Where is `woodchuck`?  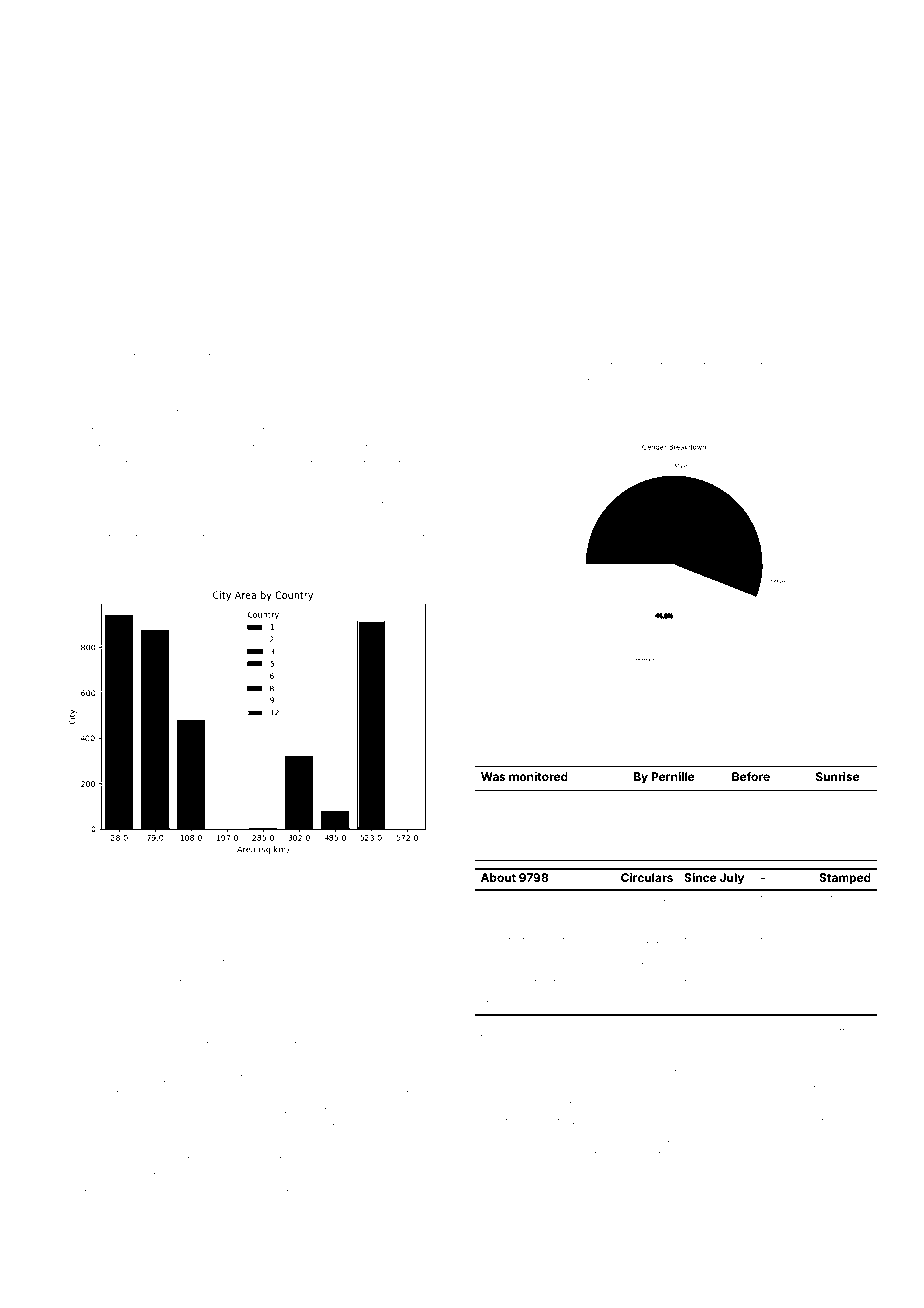 woodchuck is located at coordinates (164, 340).
